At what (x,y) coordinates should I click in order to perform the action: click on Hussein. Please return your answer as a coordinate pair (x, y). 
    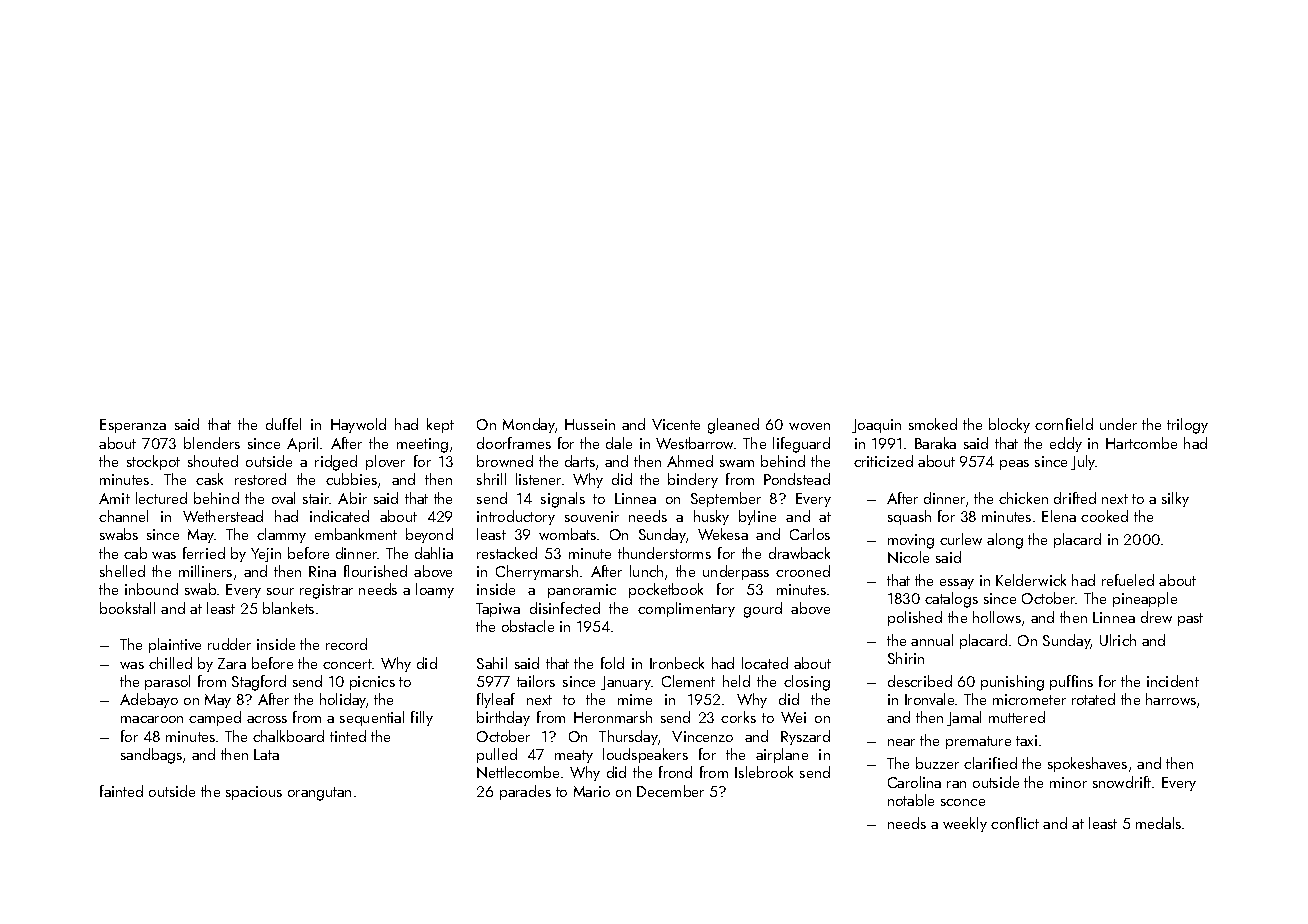
    Looking at the image, I should click on (590, 424).
